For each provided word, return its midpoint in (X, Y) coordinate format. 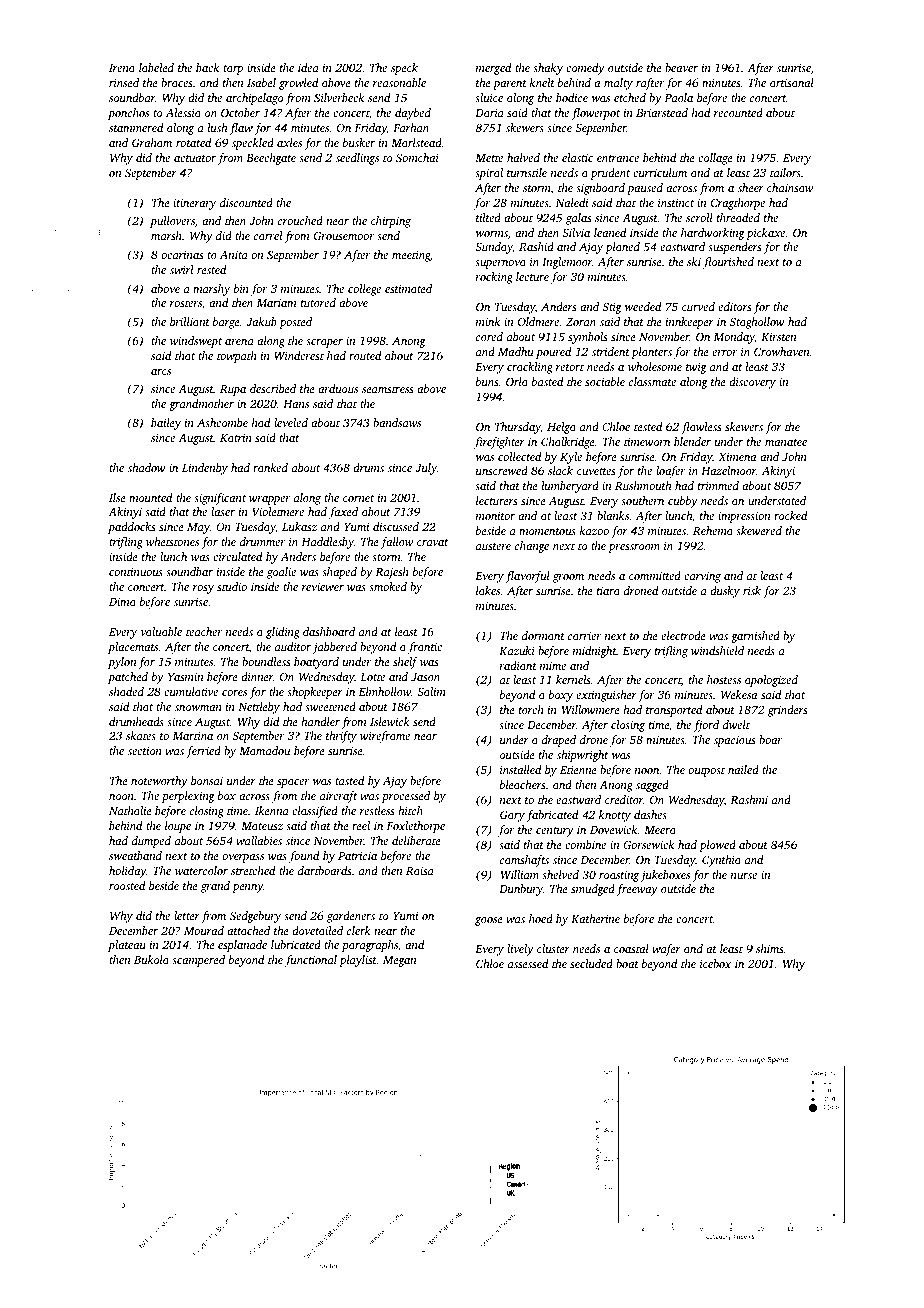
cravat (432, 542)
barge (226, 323)
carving (702, 577)
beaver (681, 67)
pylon (122, 663)
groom (568, 578)
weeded (643, 306)
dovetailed (317, 930)
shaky (548, 69)
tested (648, 426)
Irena (122, 68)
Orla (517, 381)
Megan (400, 961)
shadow (147, 467)
